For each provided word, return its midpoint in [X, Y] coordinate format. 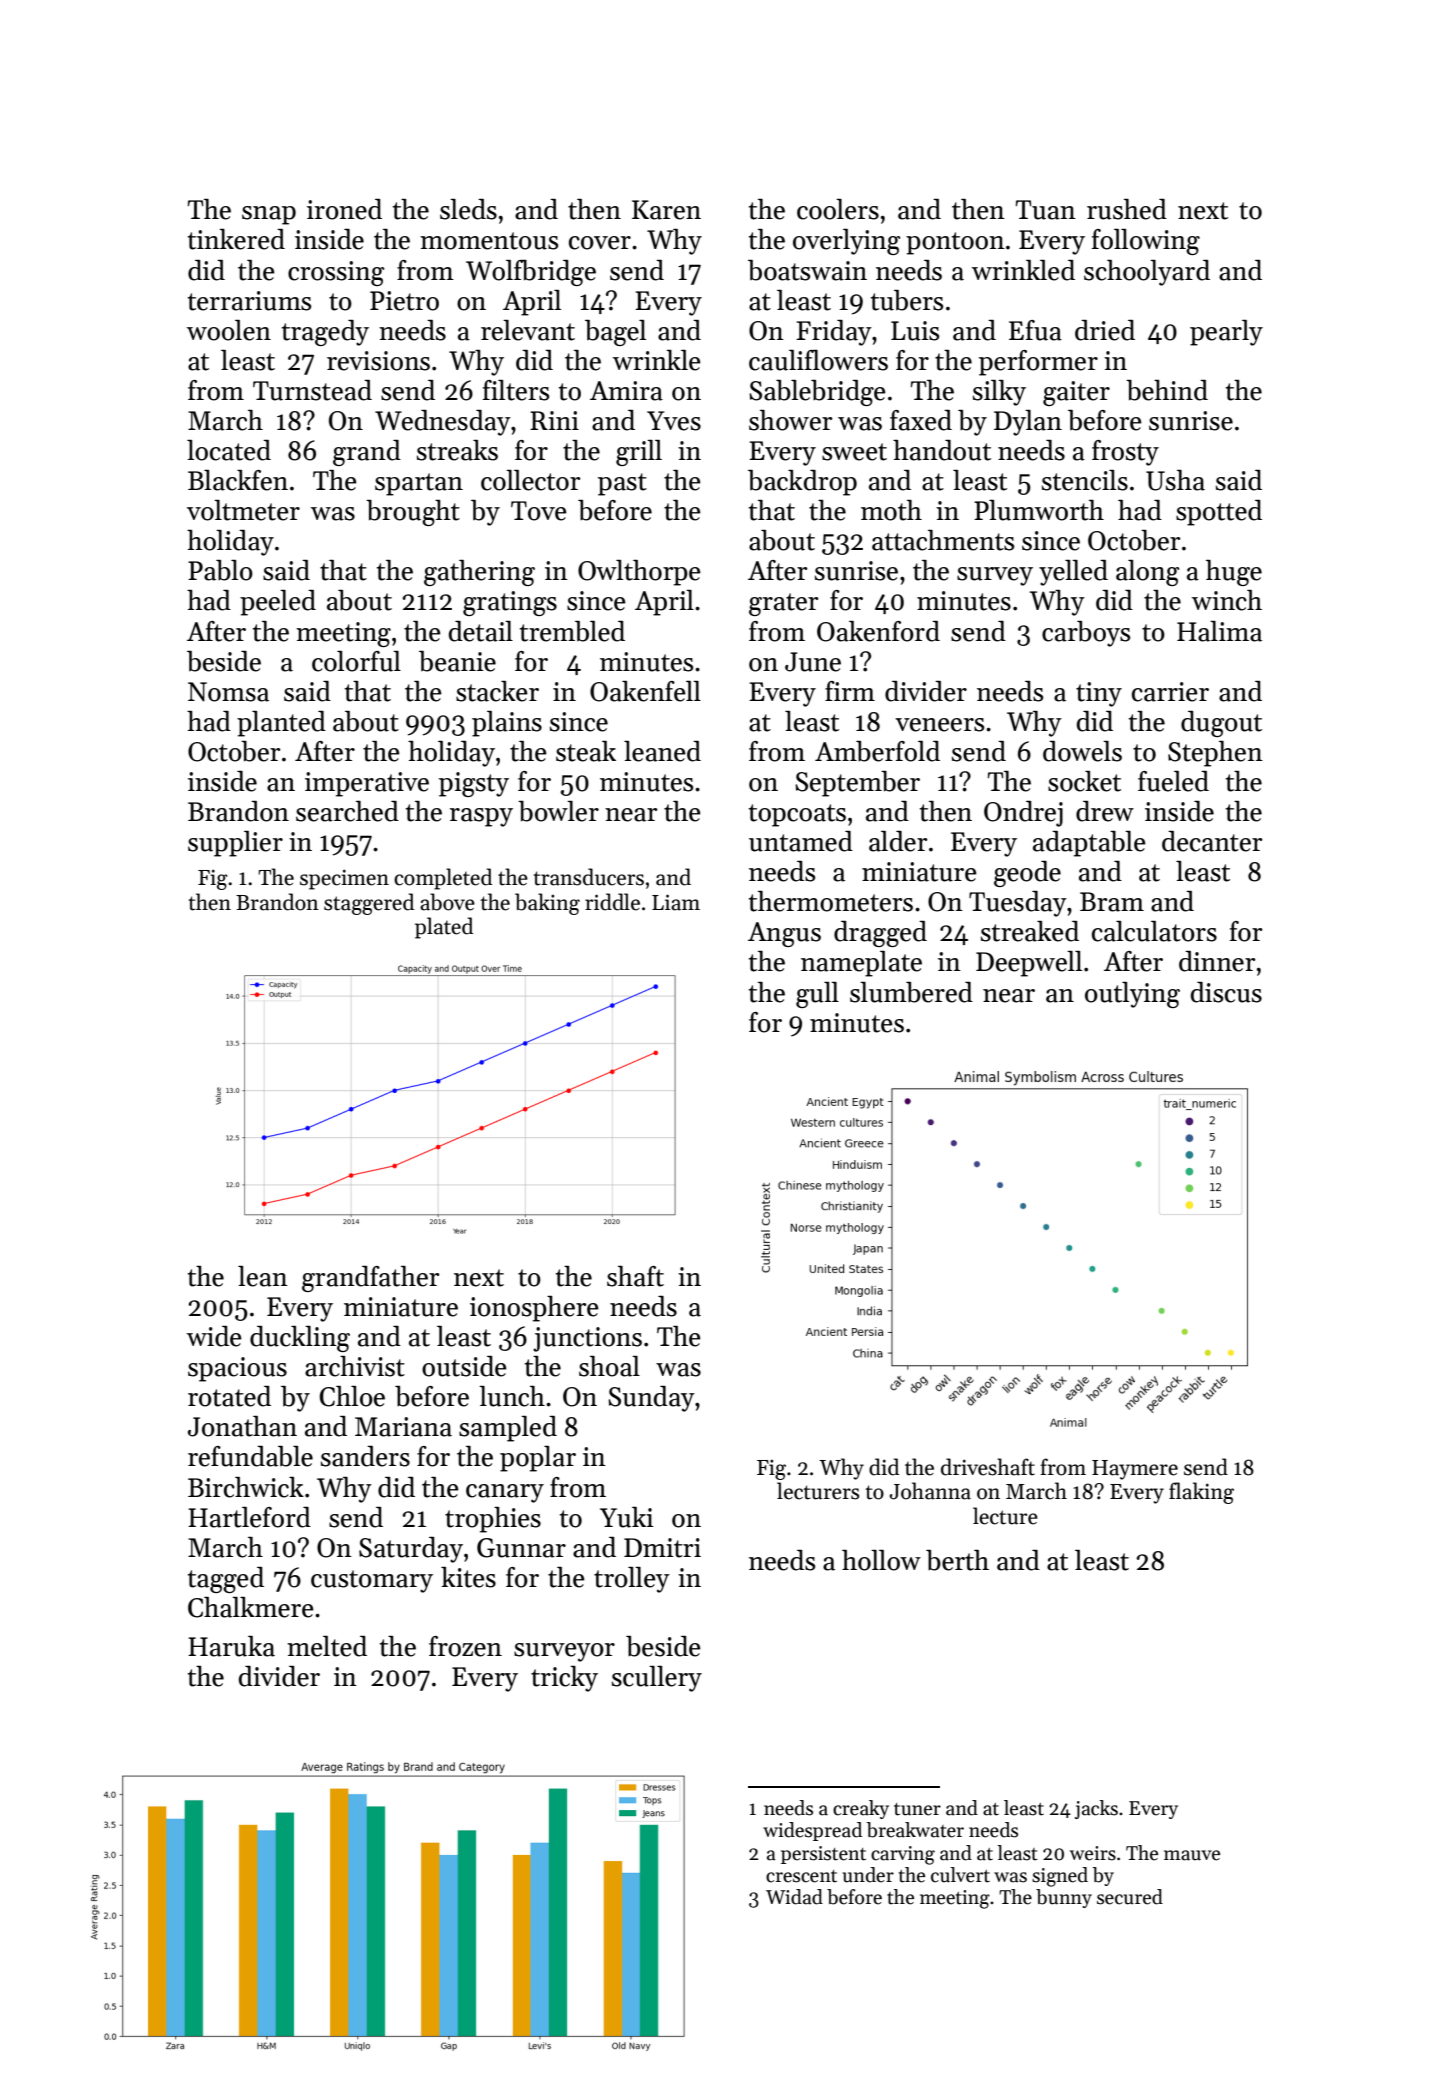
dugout [1221, 724]
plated [444, 928]
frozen [465, 1646]
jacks [1096, 1809]
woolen [229, 330]
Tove [539, 511]
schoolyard [1147, 273]
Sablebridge [817, 393]
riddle [612, 902]
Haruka [231, 1646]
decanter [1212, 841]
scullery [657, 1679]
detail [481, 631]
